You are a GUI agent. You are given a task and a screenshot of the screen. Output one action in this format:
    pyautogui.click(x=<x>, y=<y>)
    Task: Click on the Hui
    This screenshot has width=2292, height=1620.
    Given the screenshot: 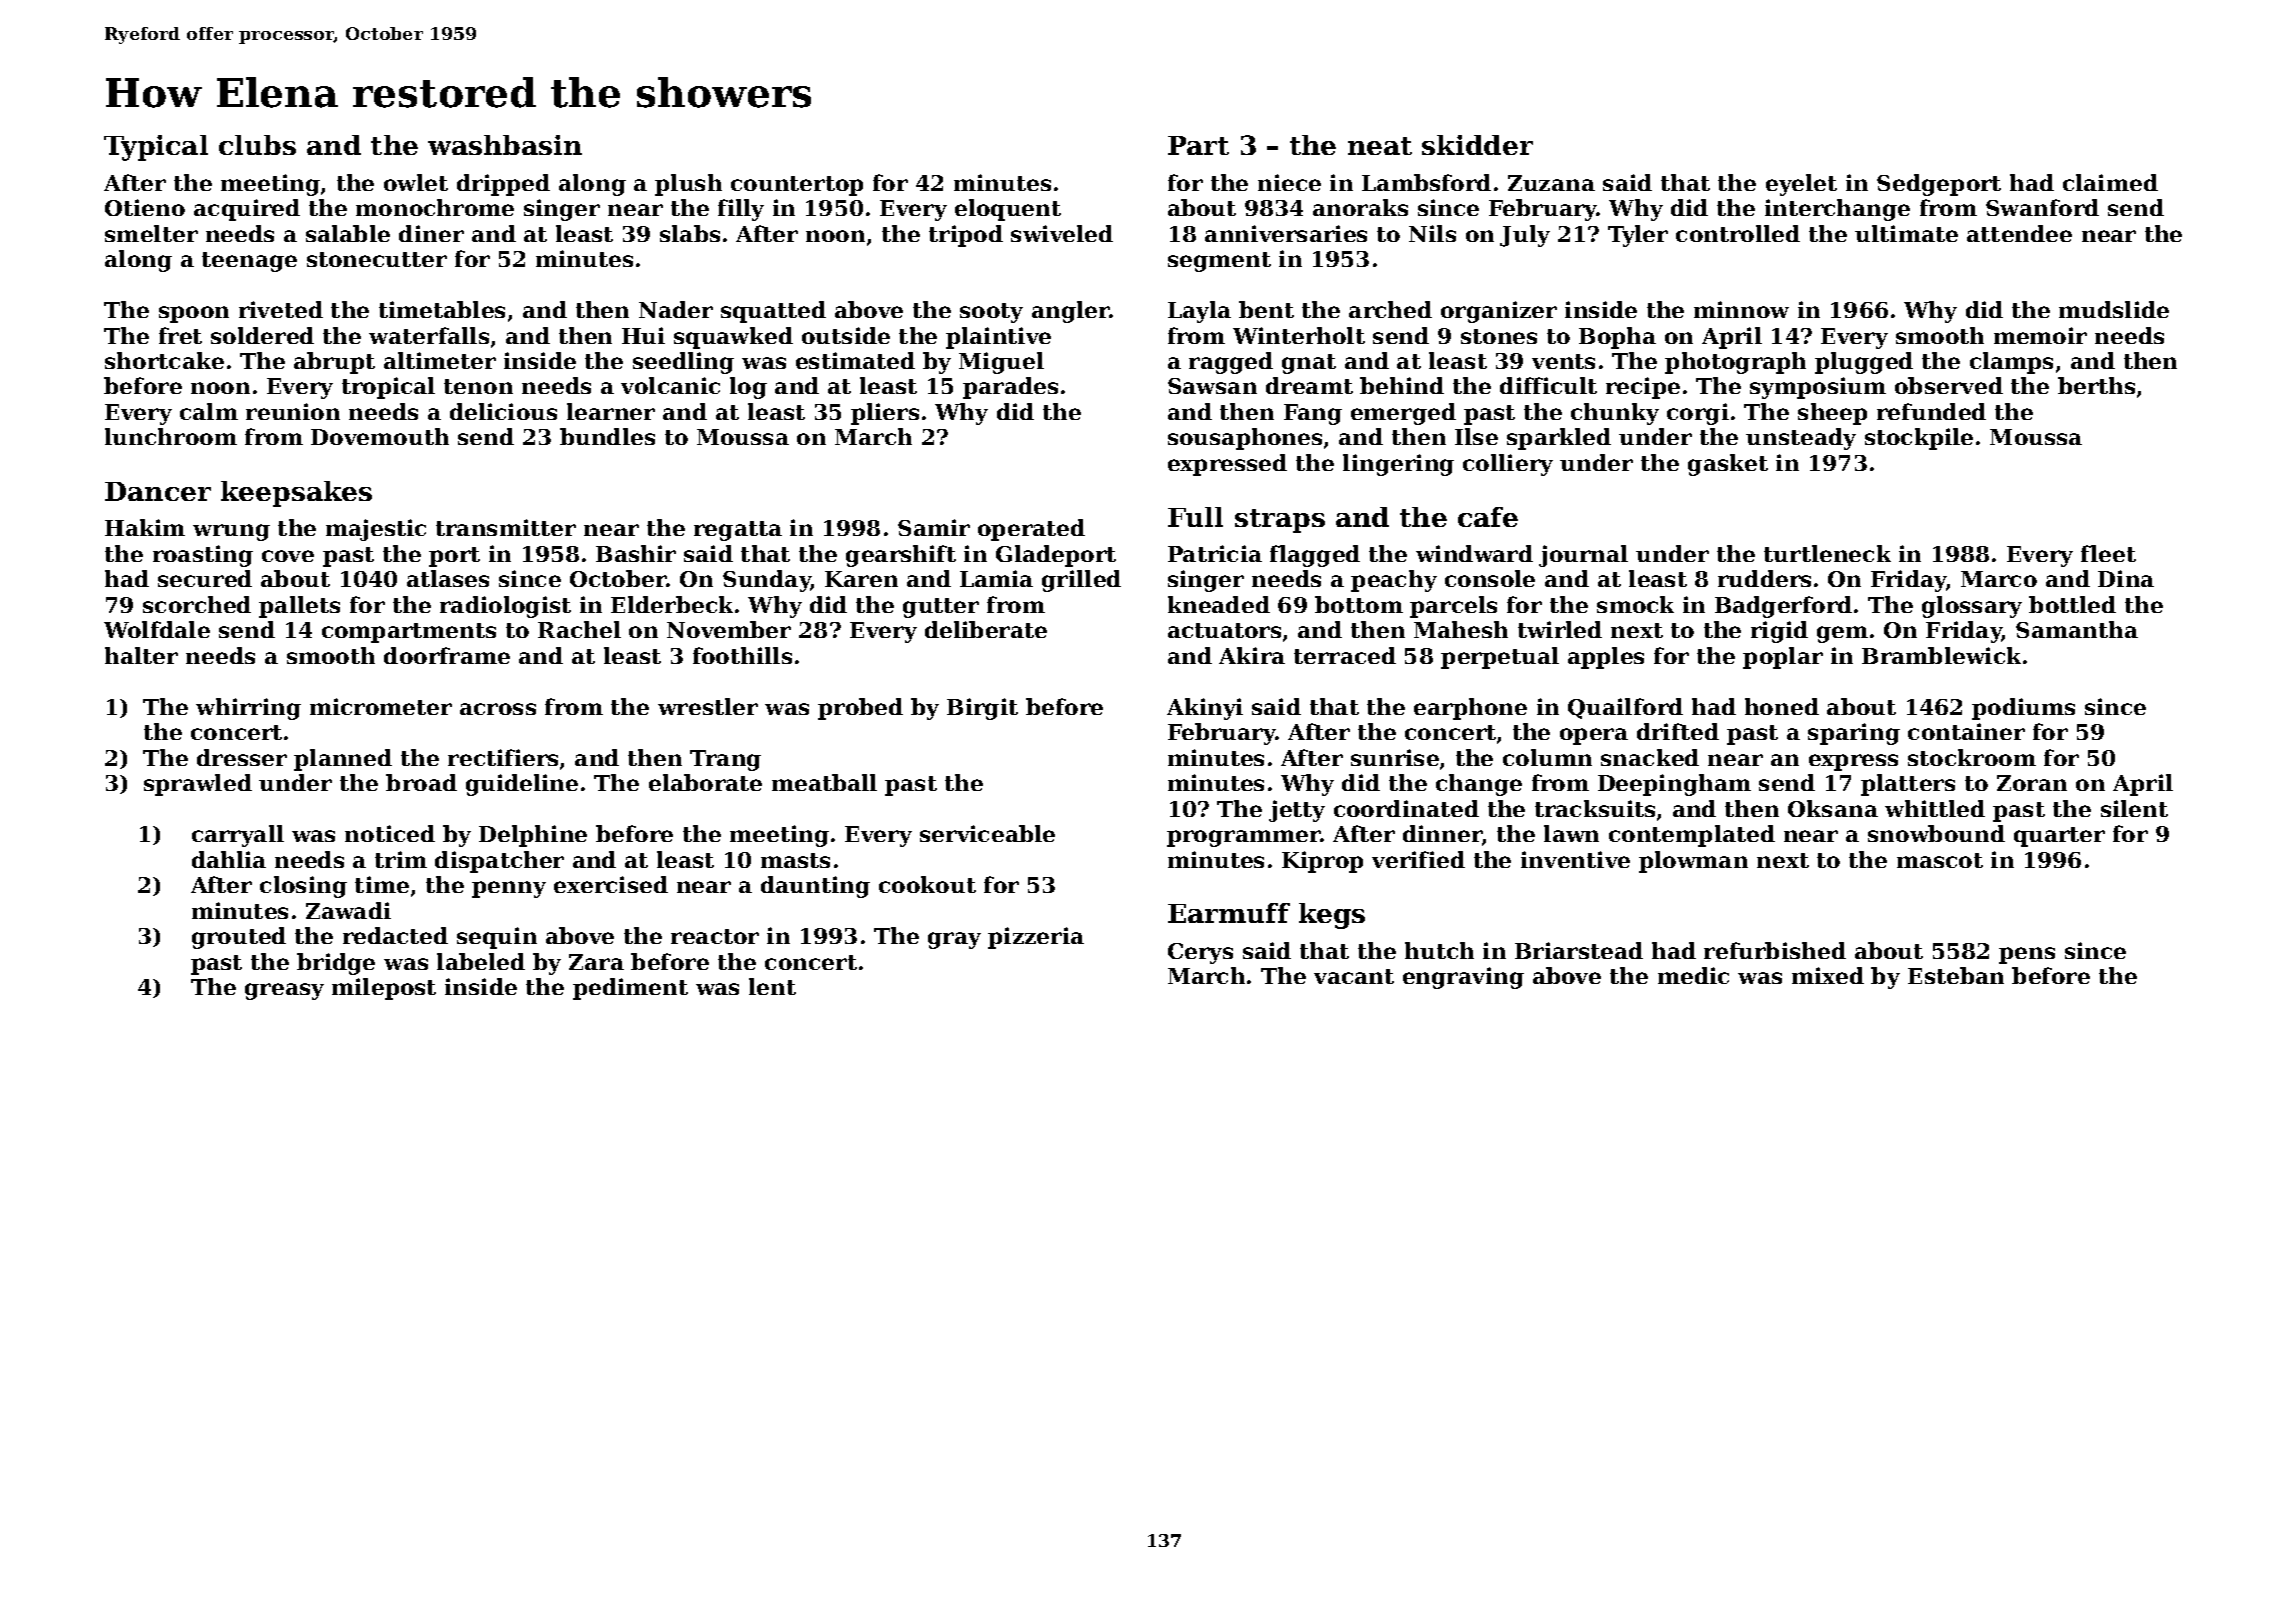 What is the action you would take?
    pyautogui.click(x=643, y=335)
